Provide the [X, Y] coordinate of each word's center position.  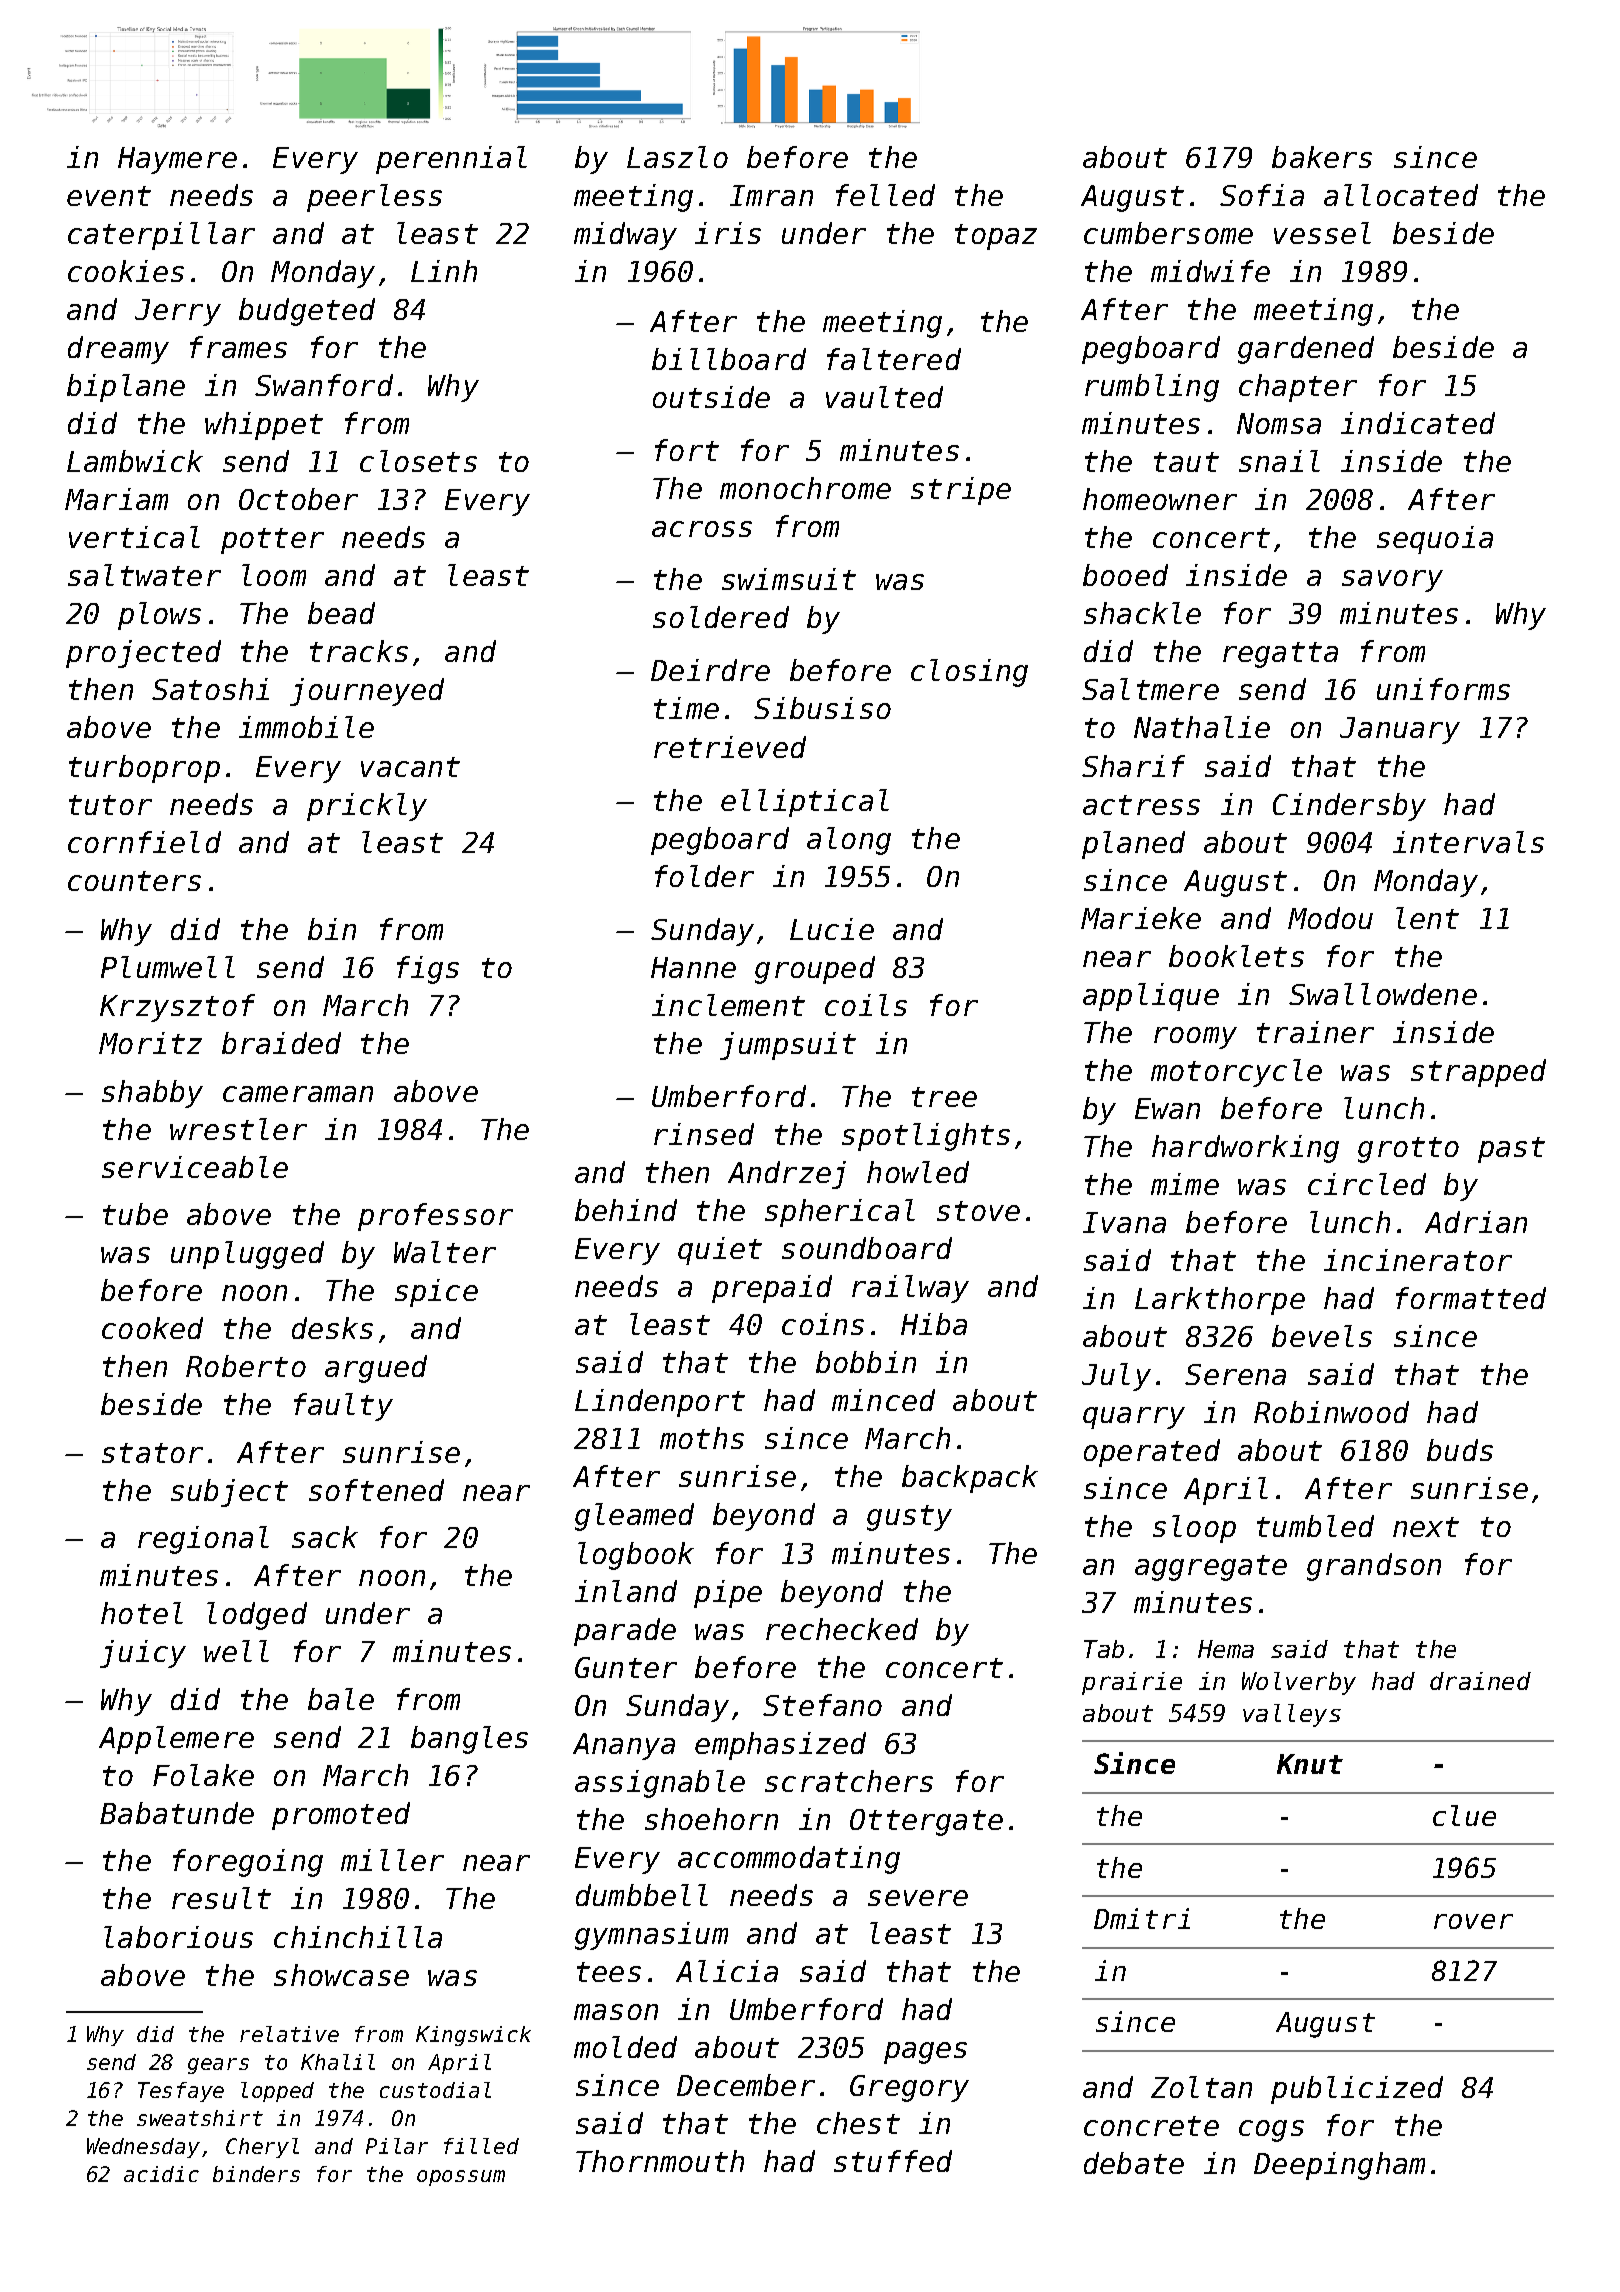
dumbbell [642, 1895]
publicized [1357, 2090]
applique [1151, 997]
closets [418, 461]
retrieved [730, 747]
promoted [341, 1816]
